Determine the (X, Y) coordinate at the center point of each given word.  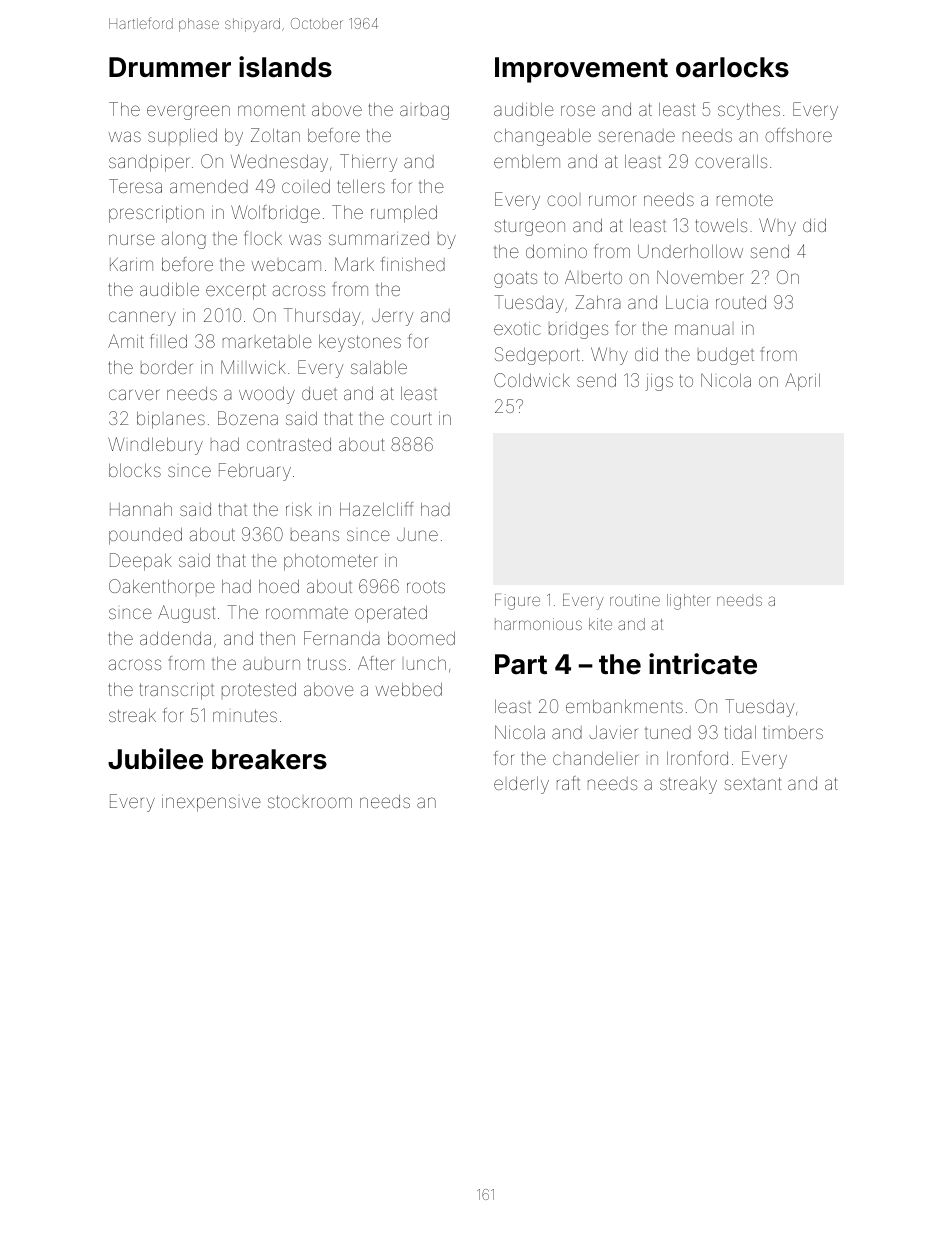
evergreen (188, 112)
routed (741, 302)
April (802, 382)
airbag (424, 112)
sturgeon (530, 227)
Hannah (141, 509)
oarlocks (732, 67)
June (417, 534)
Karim (131, 264)
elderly (521, 785)
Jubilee (155, 759)
